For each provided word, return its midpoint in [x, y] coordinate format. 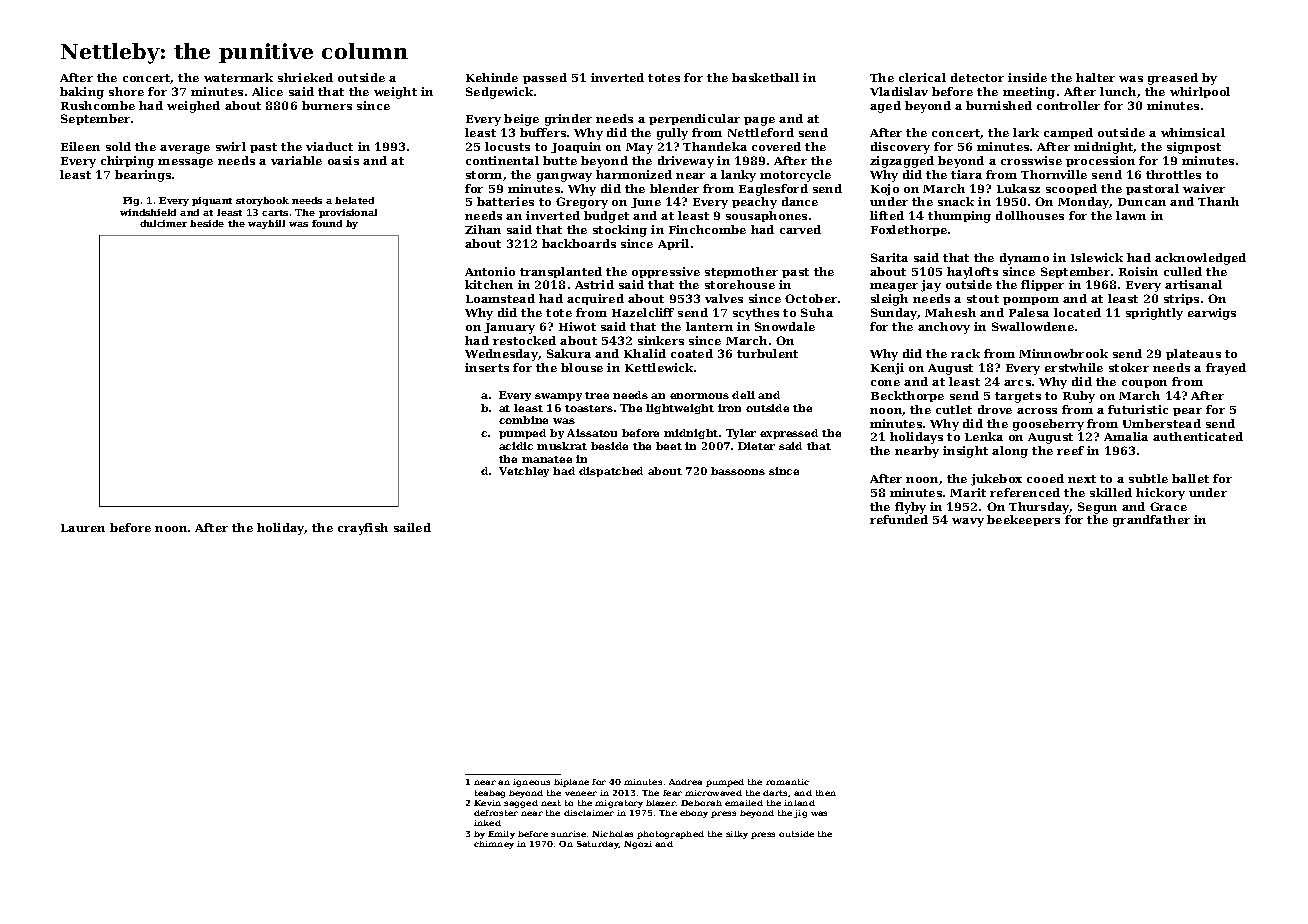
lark [1026, 132]
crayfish [363, 529]
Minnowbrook [1063, 353]
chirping [127, 162]
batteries [505, 201]
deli [743, 395]
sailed [412, 527]
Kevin [487, 803]
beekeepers [1023, 520]
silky [737, 835]
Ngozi [638, 845]
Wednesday [501, 355]
